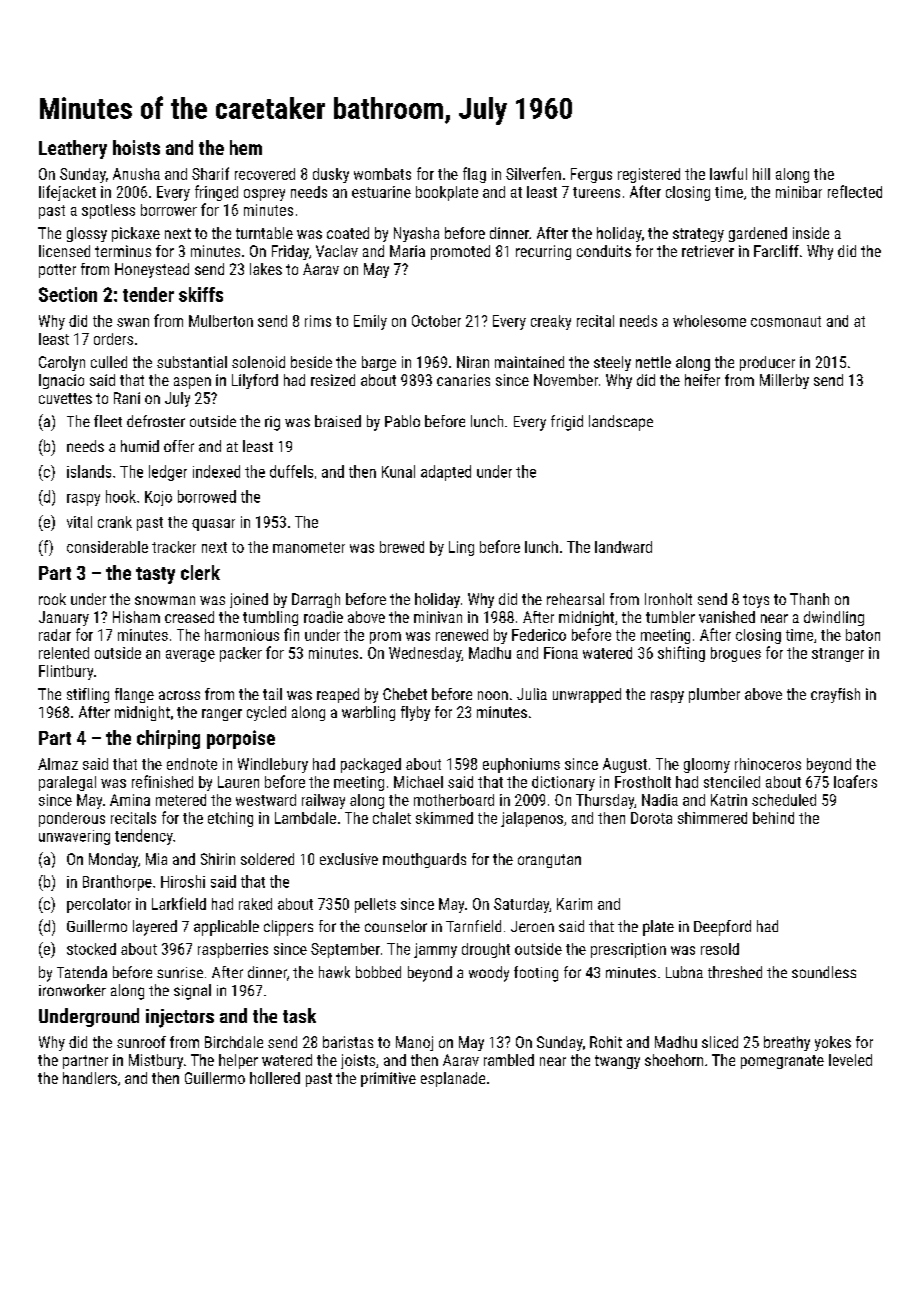 Image resolution: width=924 pixels, height=1308 pixels. What do you see at coordinates (761, 174) in the page?
I see `hill` at bounding box center [761, 174].
